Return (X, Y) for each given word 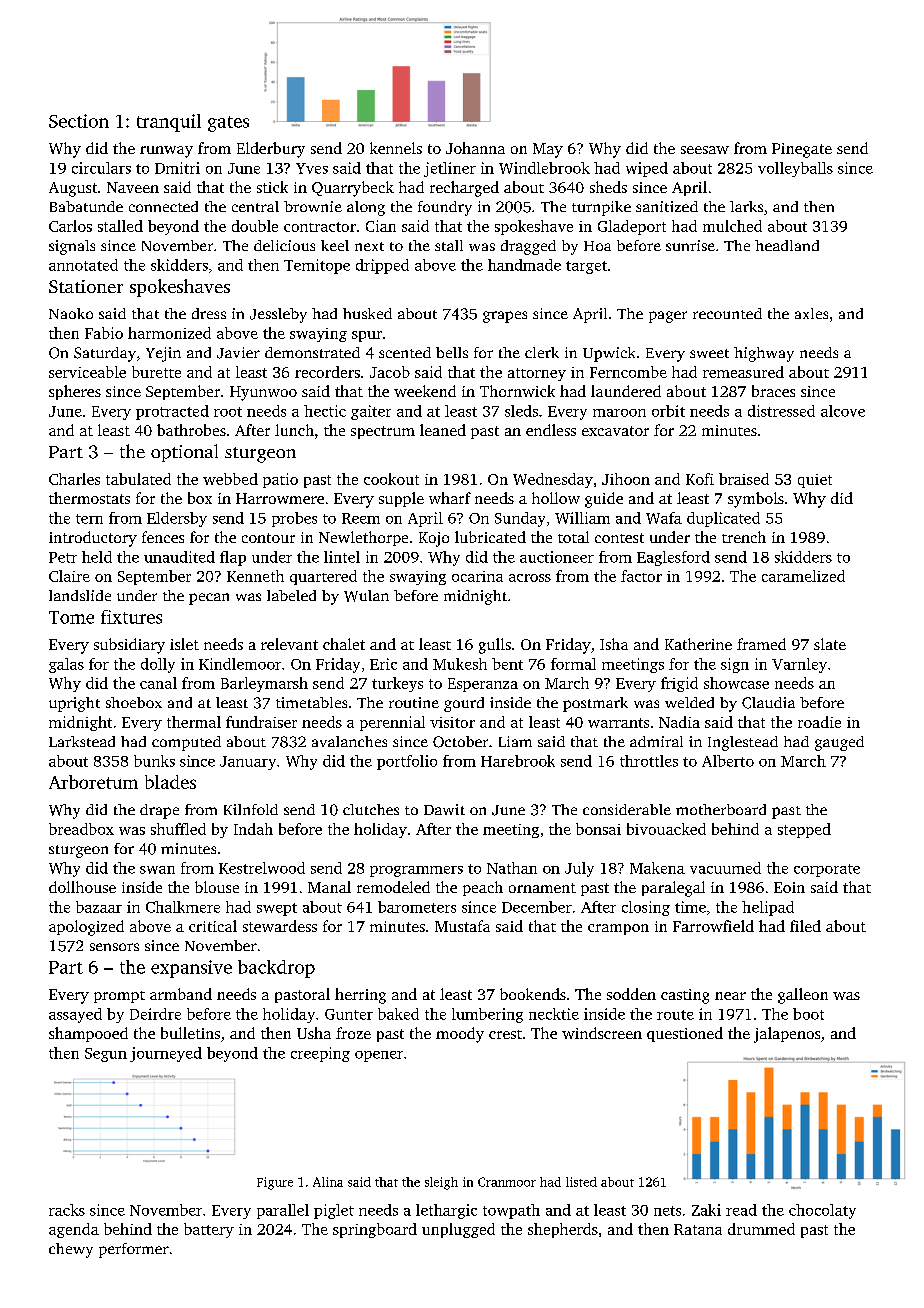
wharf (450, 498)
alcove (843, 411)
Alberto (728, 761)
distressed (781, 411)
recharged (464, 189)
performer (134, 1250)
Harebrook (518, 761)
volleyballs (795, 169)
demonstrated (312, 352)
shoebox (134, 702)
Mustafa (462, 926)
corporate (827, 870)
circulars (101, 168)
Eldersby (177, 519)
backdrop (276, 969)
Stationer (86, 286)
